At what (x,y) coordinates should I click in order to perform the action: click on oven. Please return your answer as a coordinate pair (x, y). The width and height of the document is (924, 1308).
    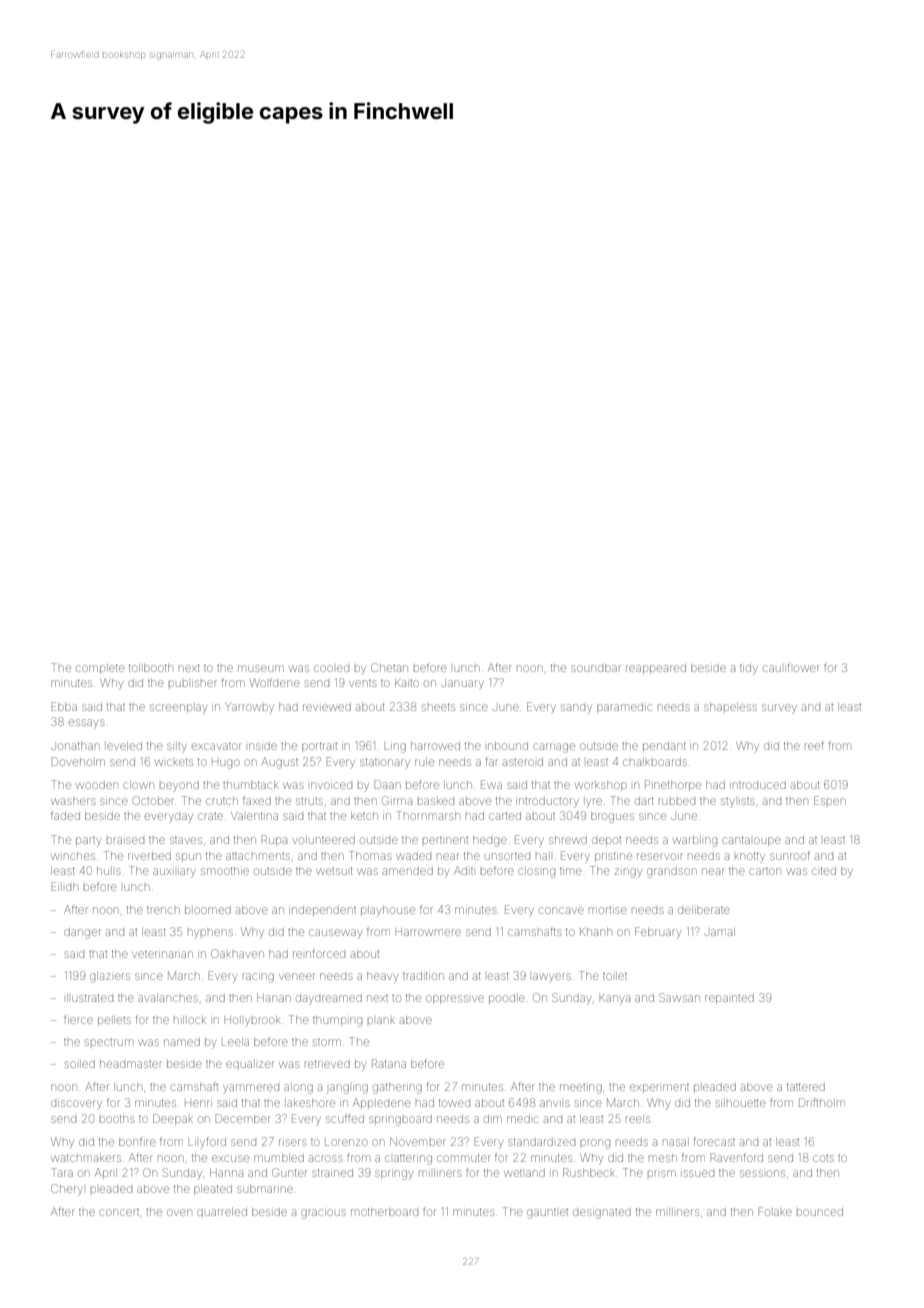
    Looking at the image, I should click on (179, 1212).
